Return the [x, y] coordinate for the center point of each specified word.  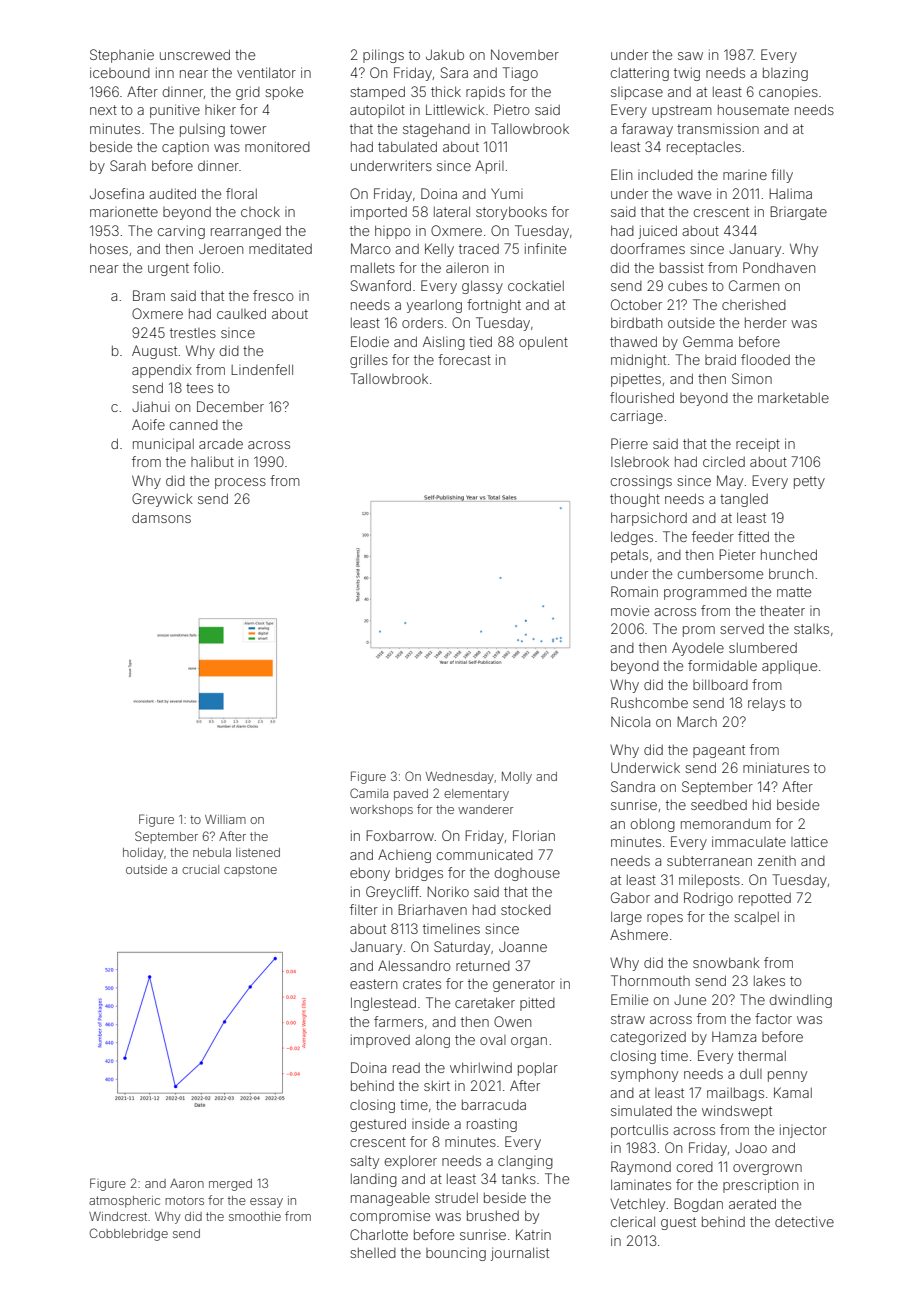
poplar [538, 1069]
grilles [369, 361]
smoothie [255, 1216]
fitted [753, 536]
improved [380, 1041]
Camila [369, 793]
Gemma [708, 341]
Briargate [798, 213]
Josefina [117, 193]
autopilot [377, 111]
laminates [641, 1184]
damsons [161, 517]
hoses [109, 248]
